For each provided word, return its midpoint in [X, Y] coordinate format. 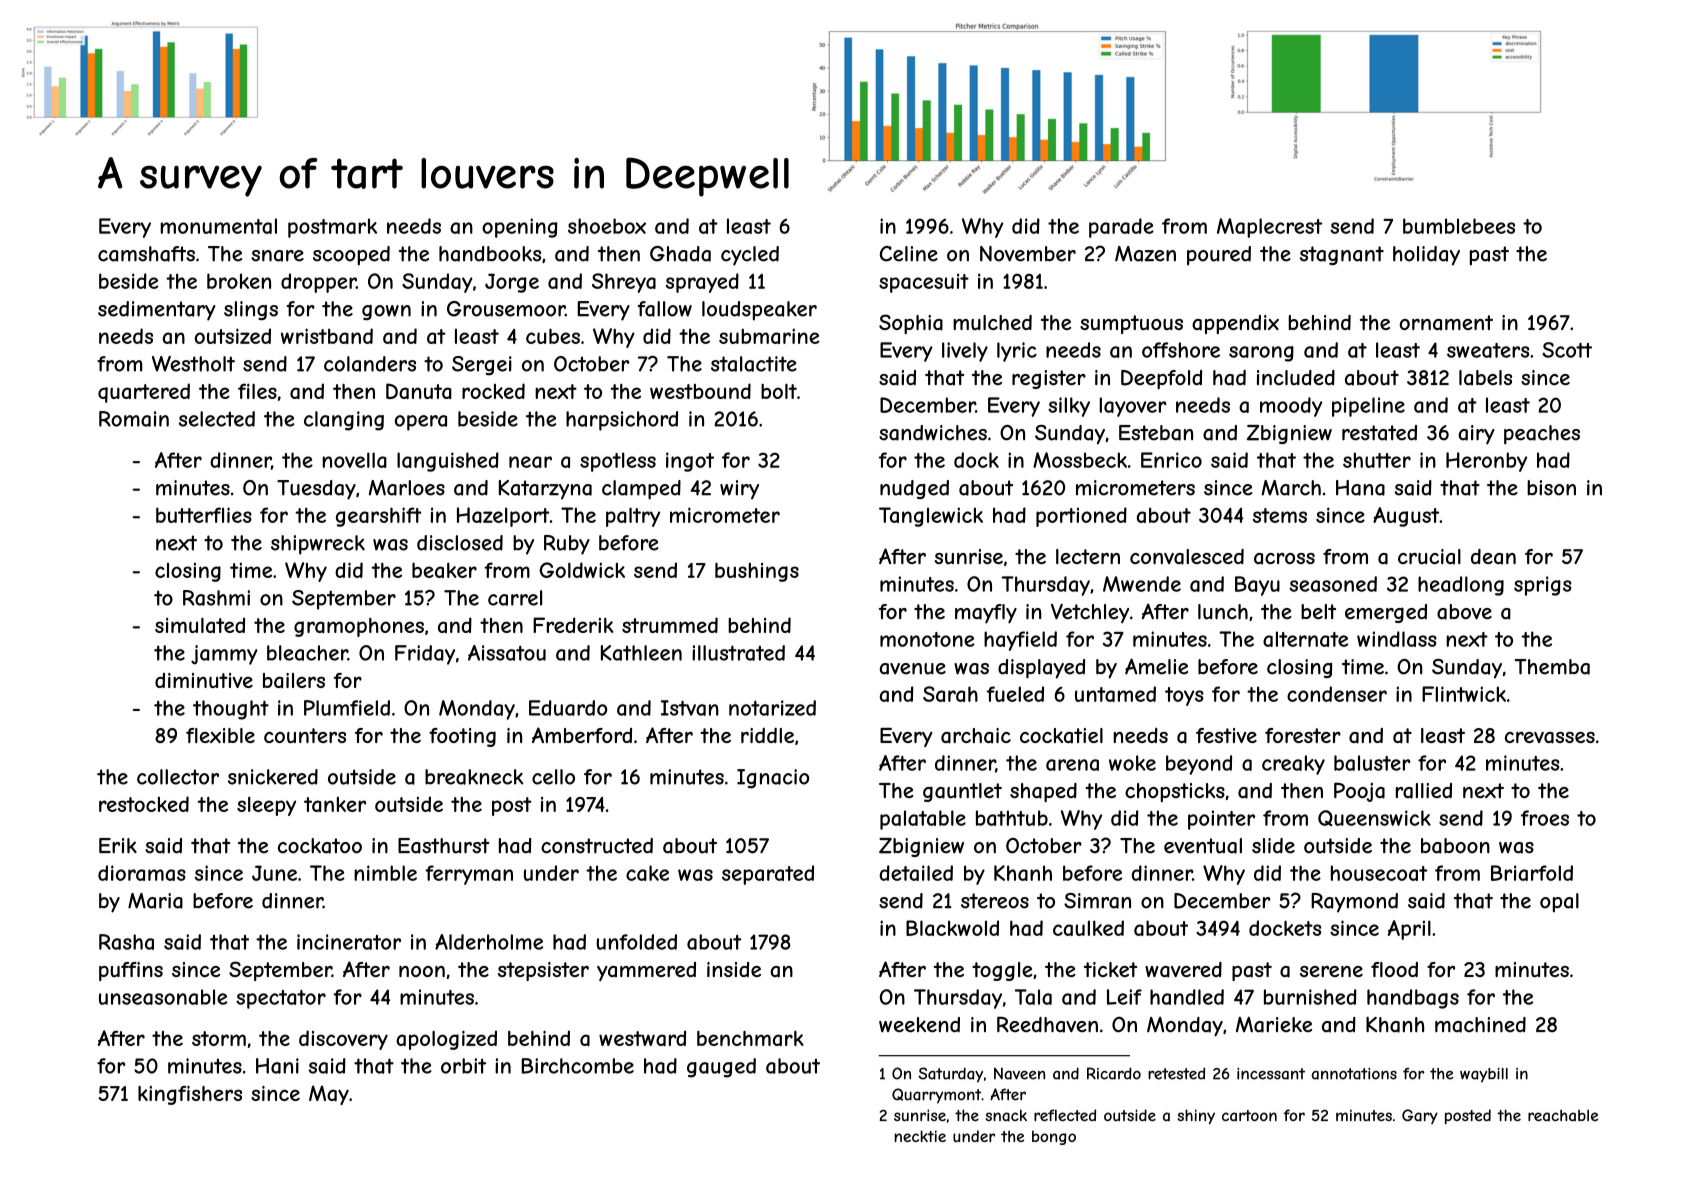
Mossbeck [1080, 460]
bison [1551, 488]
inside [734, 969]
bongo [1054, 1137]
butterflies [204, 515]
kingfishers [190, 1095]
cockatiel [1061, 736]
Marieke [1274, 1025]
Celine [909, 254]
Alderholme [489, 942]
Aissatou [507, 653]
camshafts [146, 254]
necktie [920, 1136]
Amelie [1156, 666]
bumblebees [1459, 226]
